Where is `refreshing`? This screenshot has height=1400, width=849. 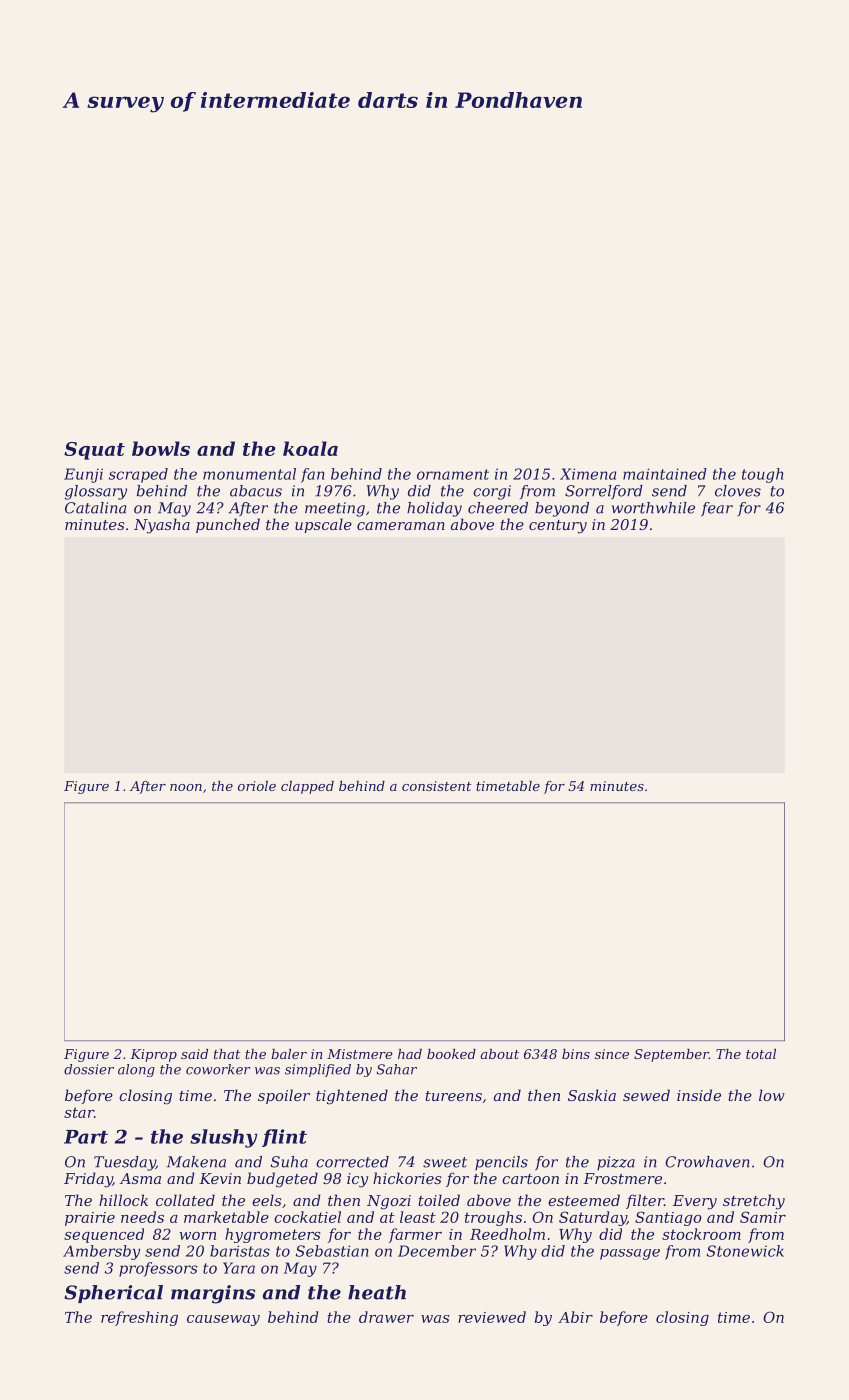 refreshing is located at coordinates (139, 1318).
